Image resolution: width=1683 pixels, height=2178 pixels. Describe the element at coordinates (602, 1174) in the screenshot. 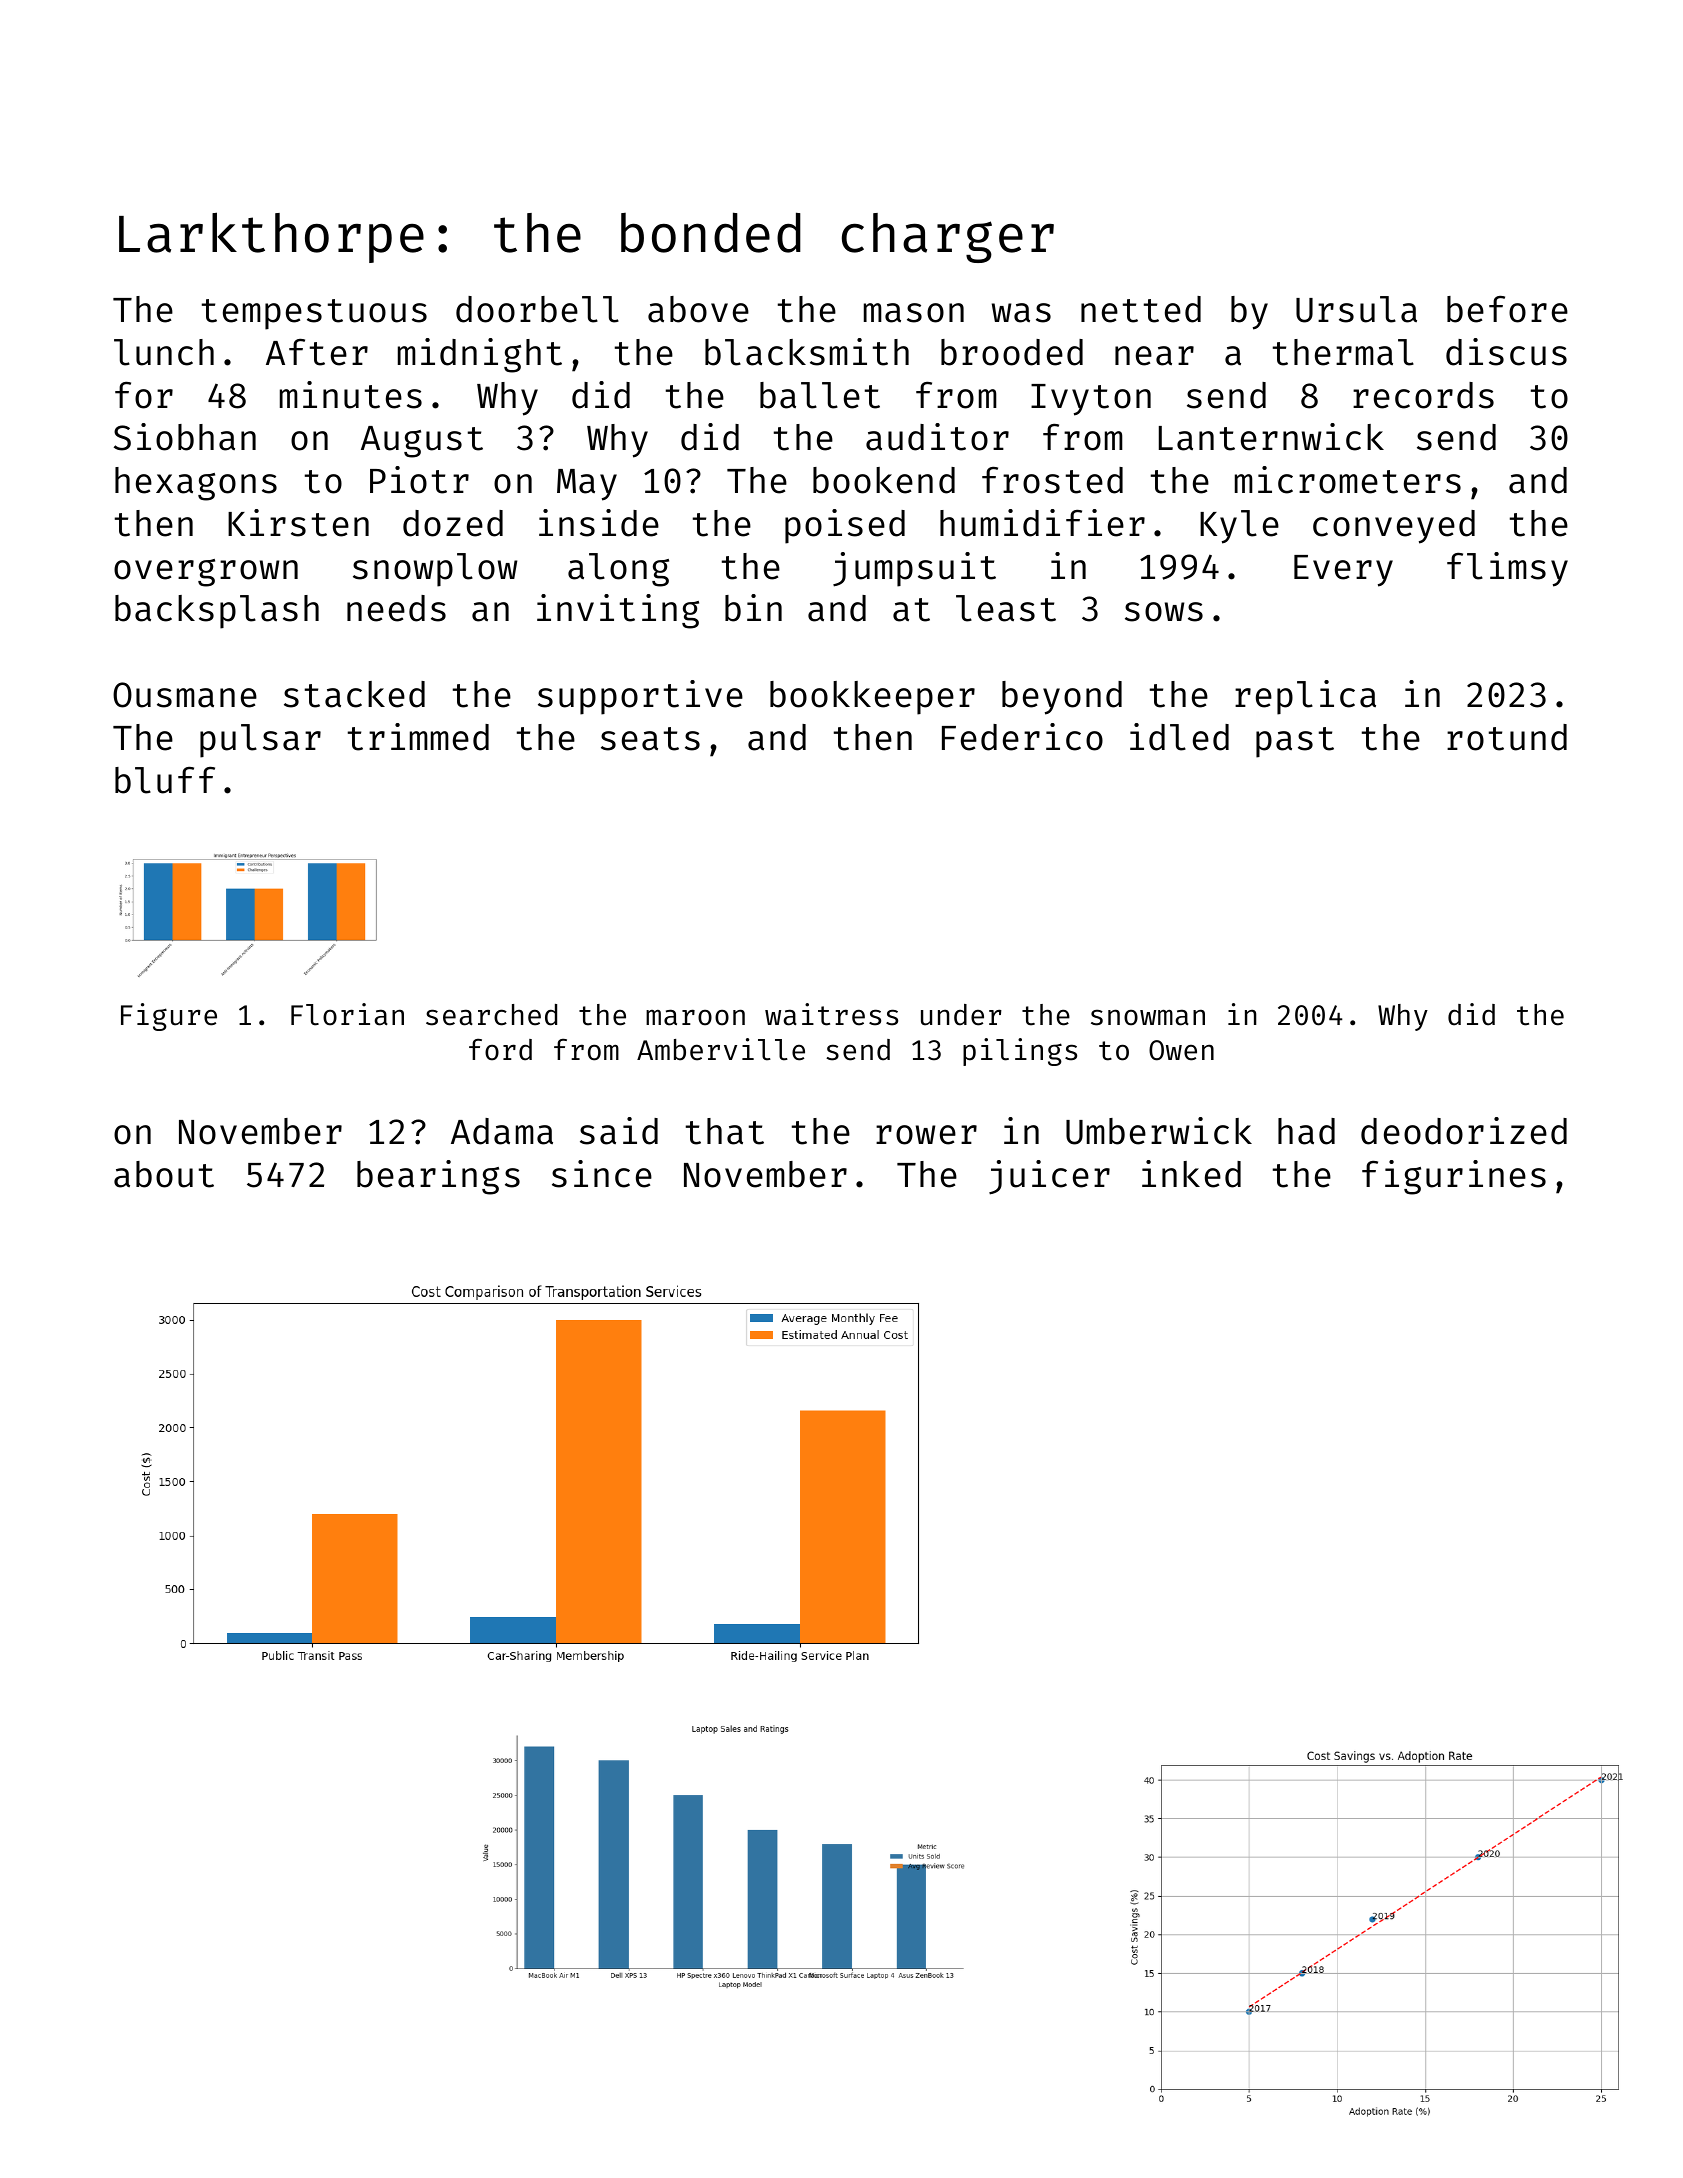

I see `since` at that location.
